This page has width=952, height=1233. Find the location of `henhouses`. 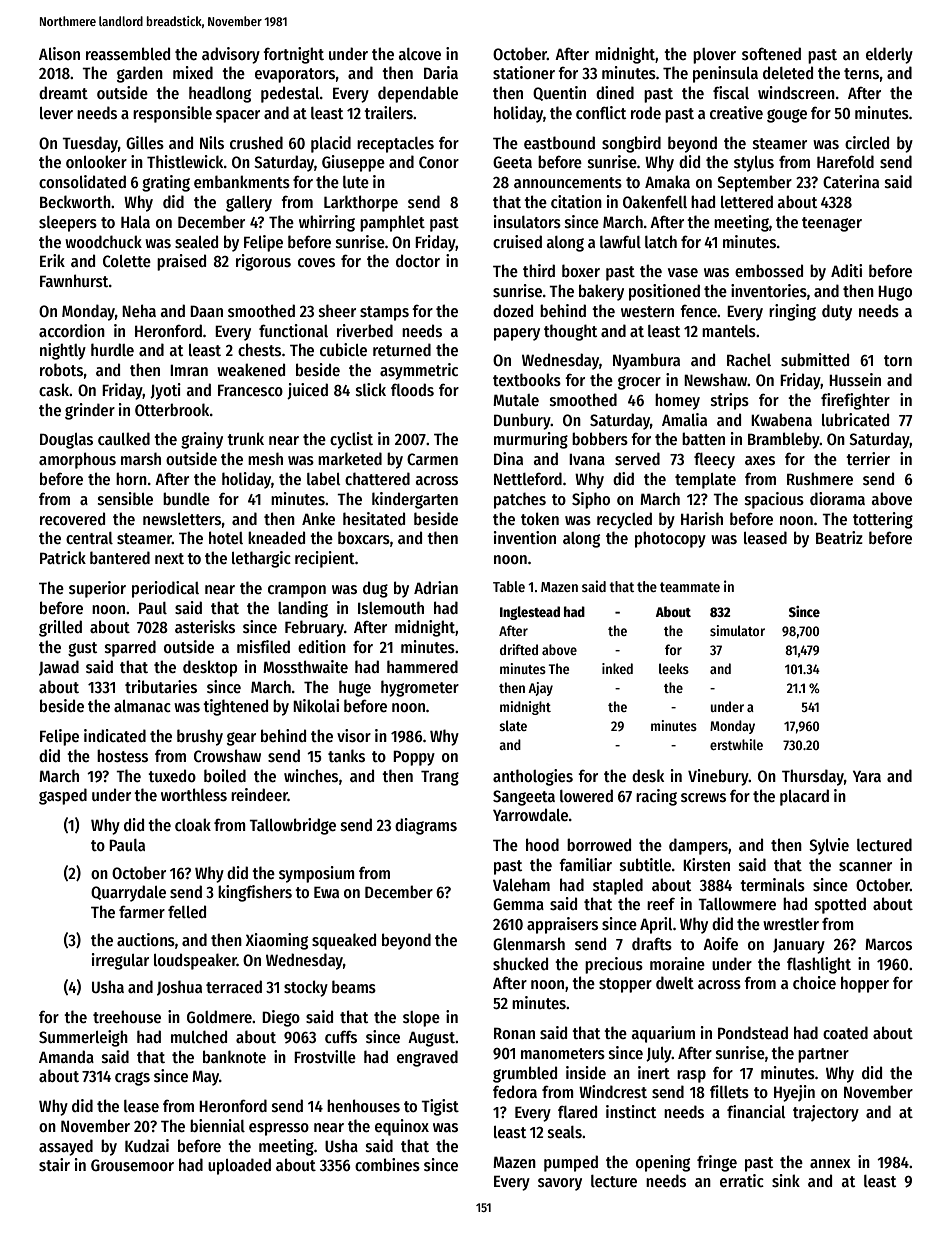

henhouses is located at coordinates (363, 1106).
